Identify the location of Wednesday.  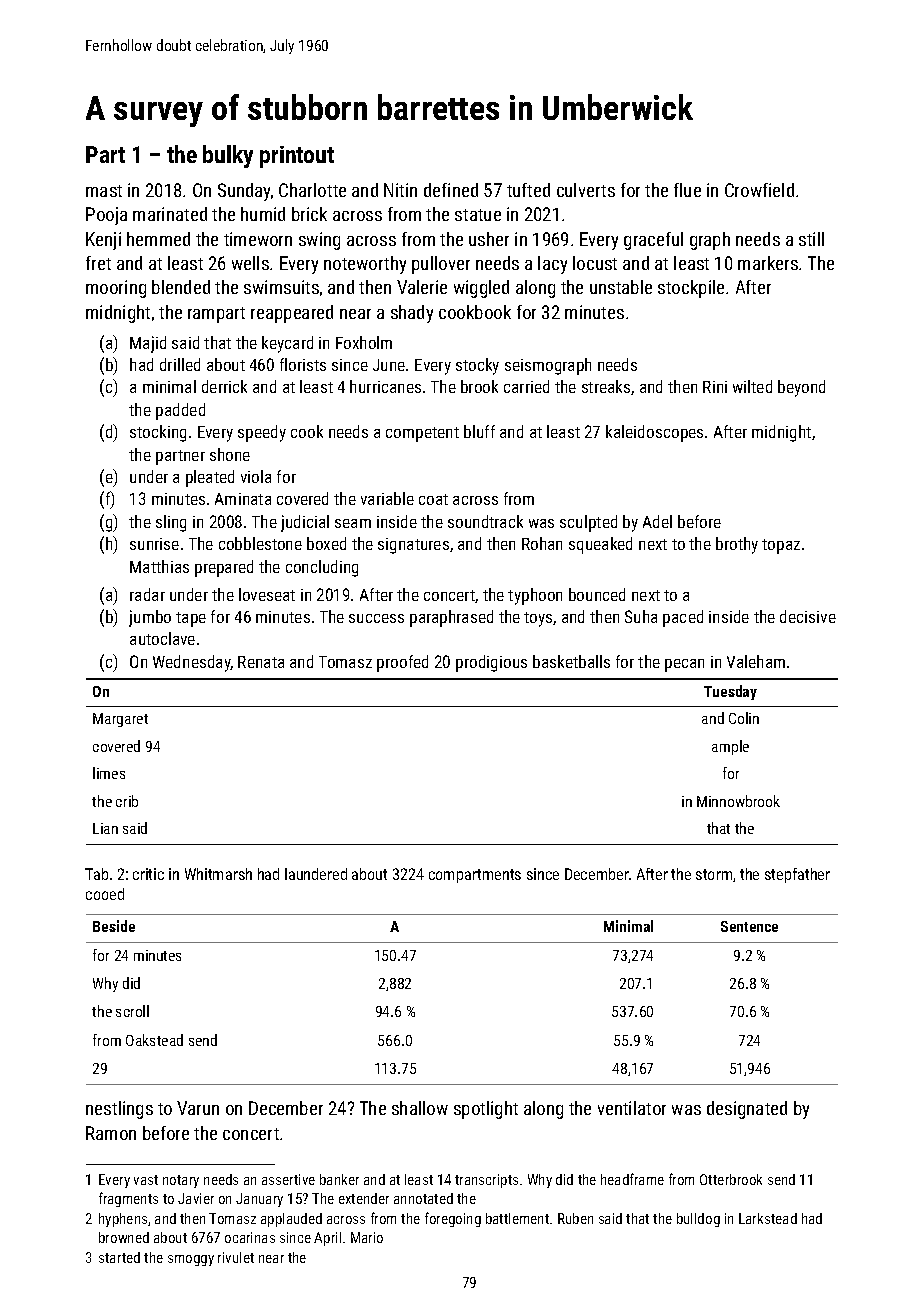
(192, 663).
